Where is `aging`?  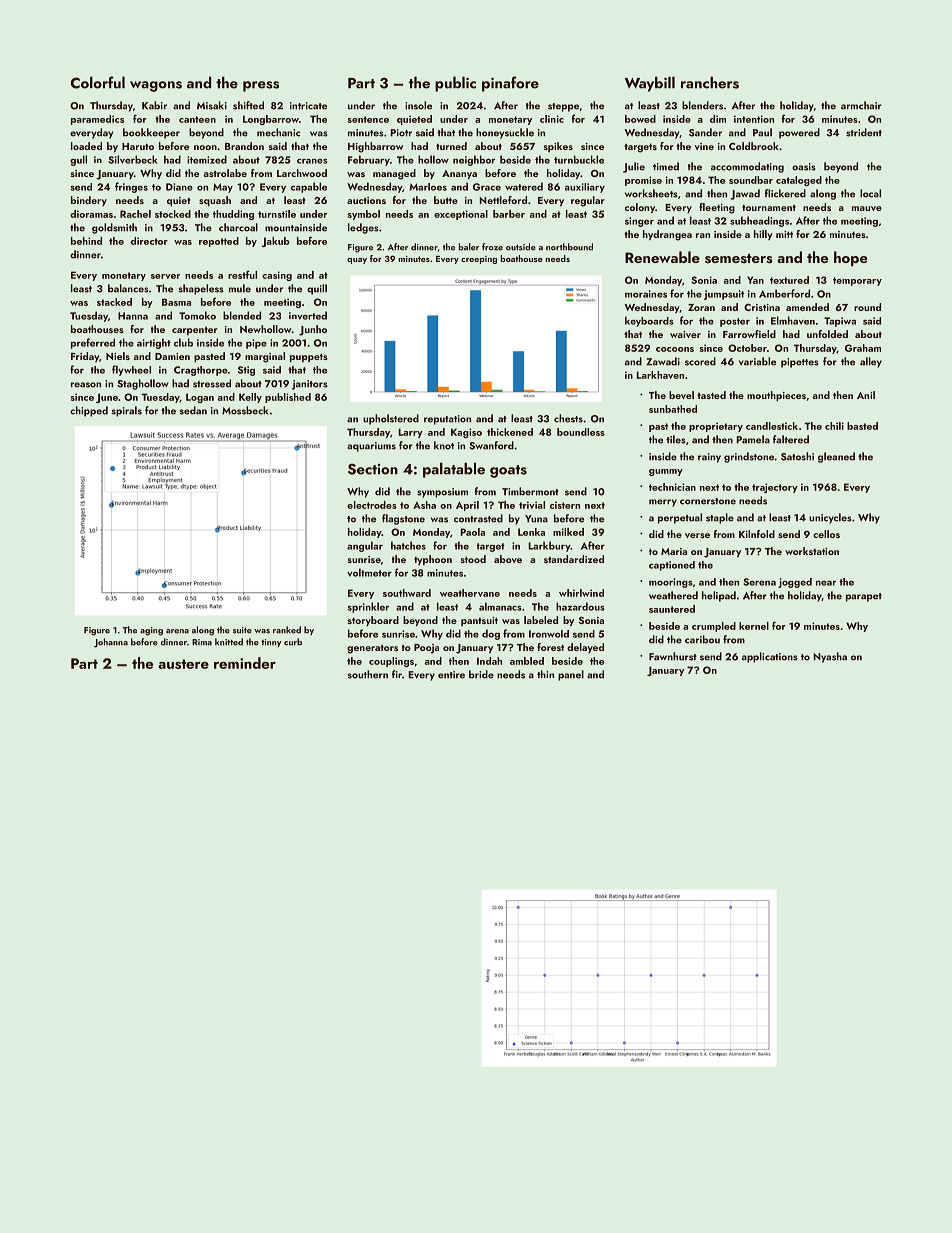
aging is located at coordinates (151, 631).
